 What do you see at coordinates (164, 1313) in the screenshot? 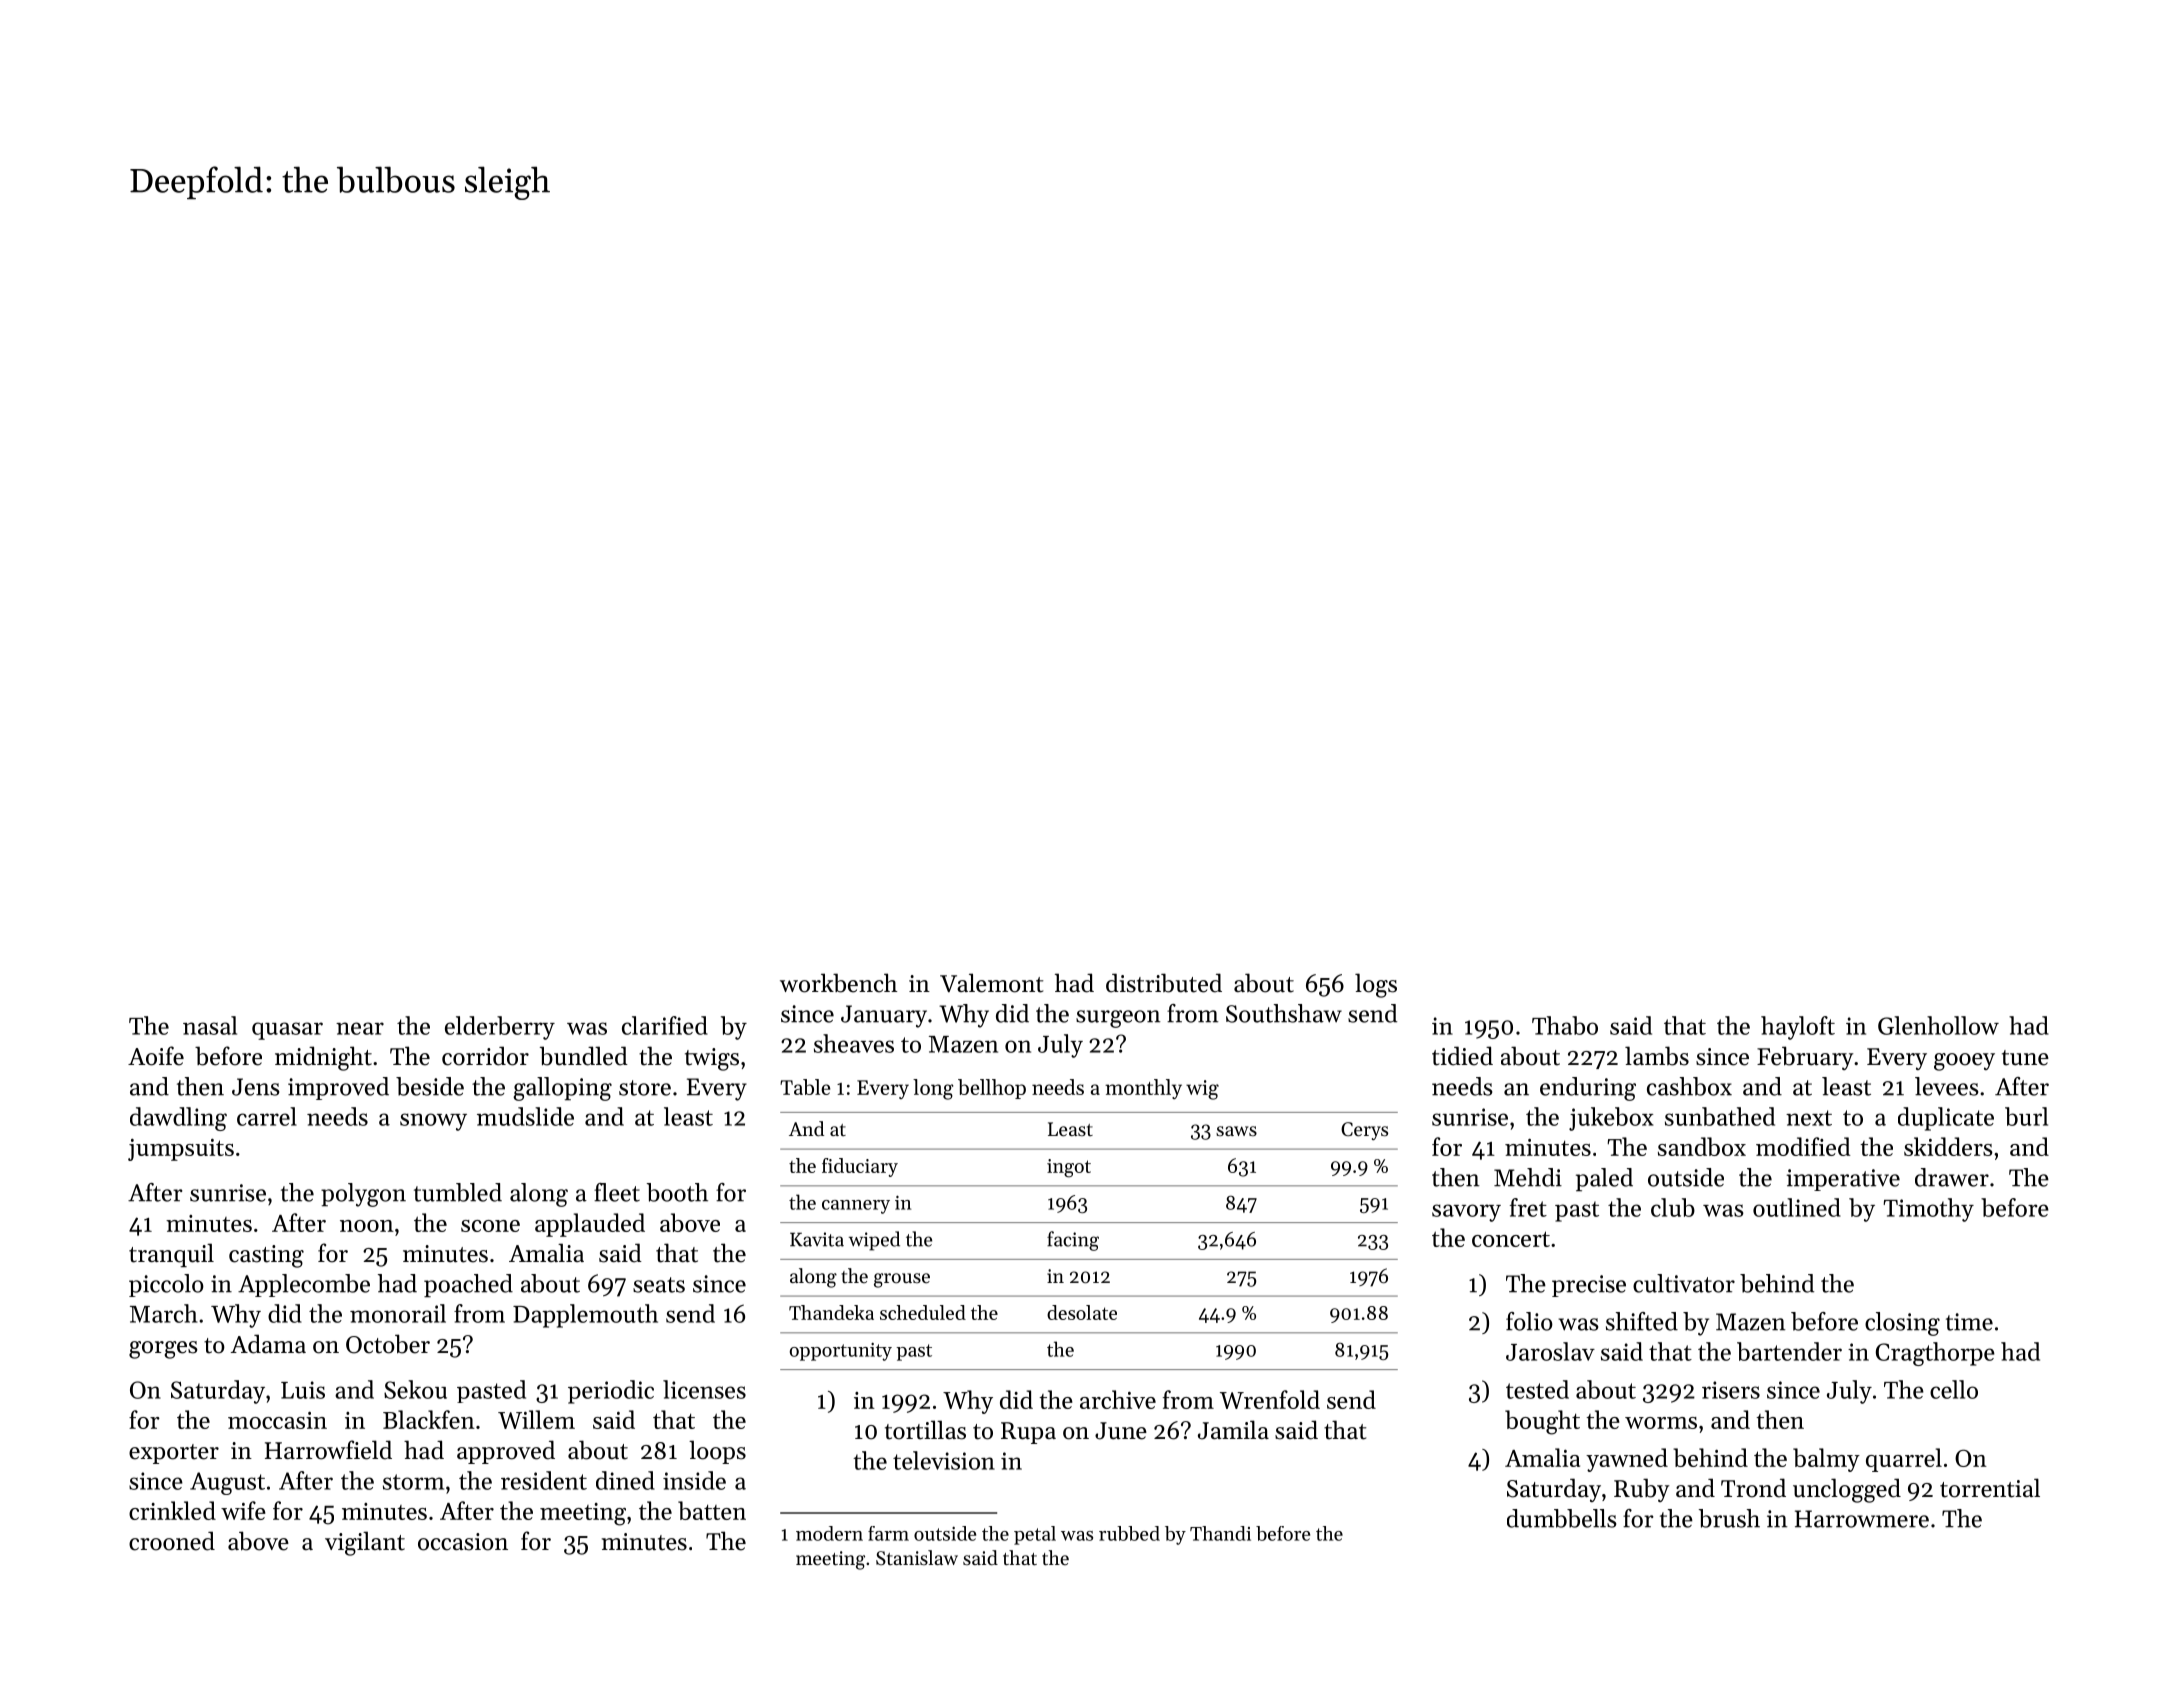
I see `March` at bounding box center [164, 1313].
